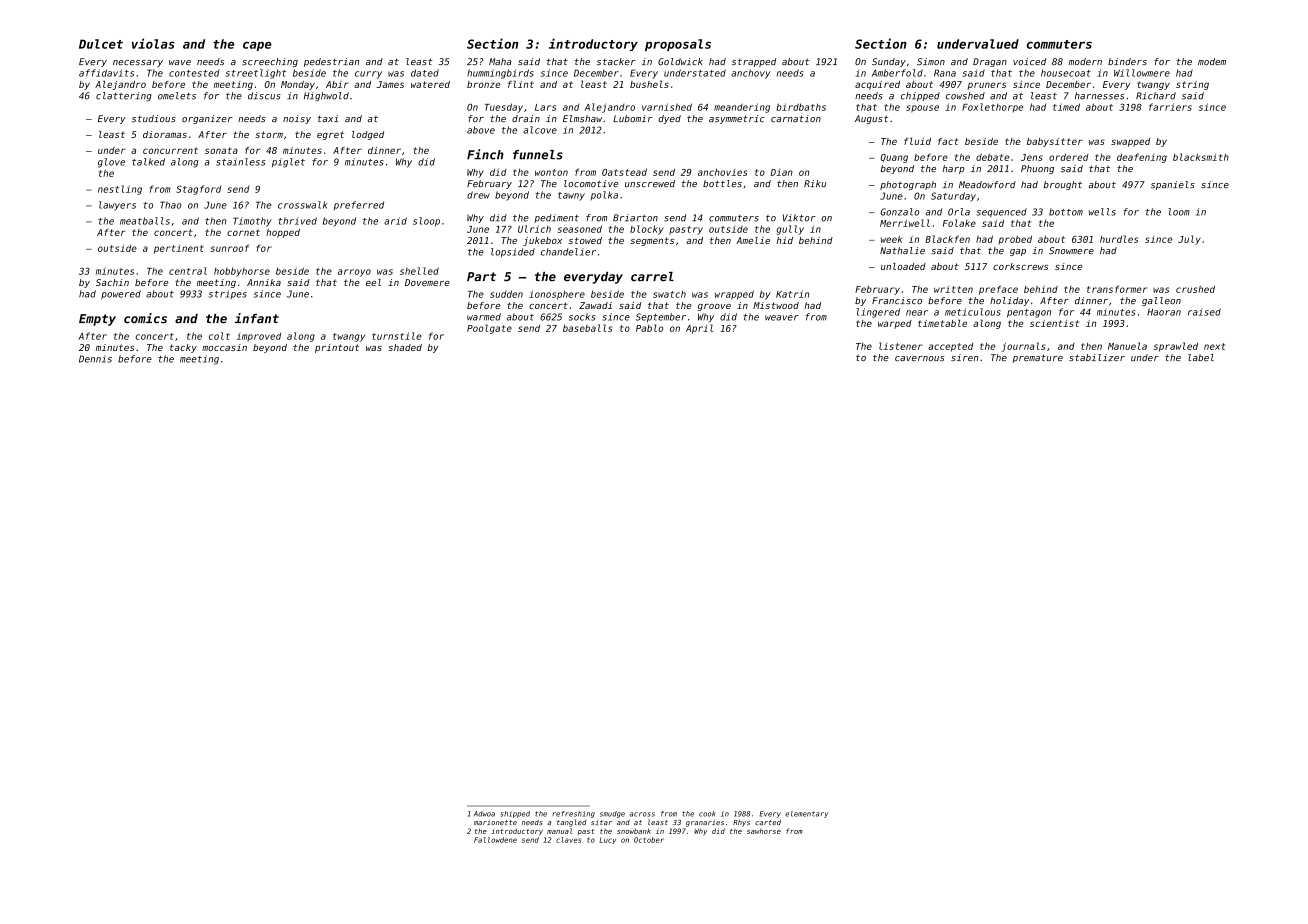 The width and height of the screenshot is (1308, 924). Describe the element at coordinates (484, 814) in the screenshot. I see `Adwoa` at that location.
